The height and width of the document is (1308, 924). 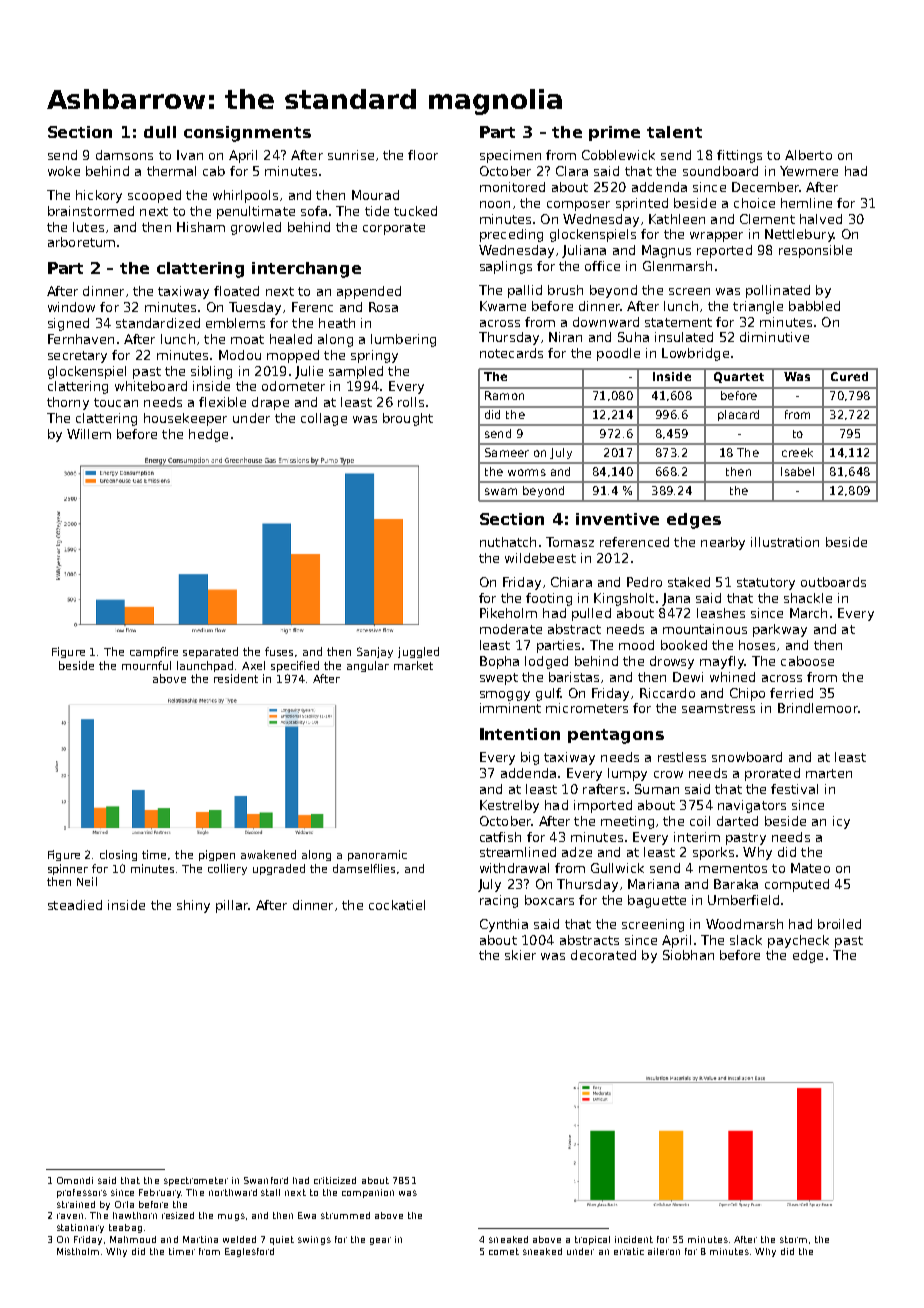 What do you see at coordinates (160, 132) in the document?
I see `dull` at bounding box center [160, 132].
